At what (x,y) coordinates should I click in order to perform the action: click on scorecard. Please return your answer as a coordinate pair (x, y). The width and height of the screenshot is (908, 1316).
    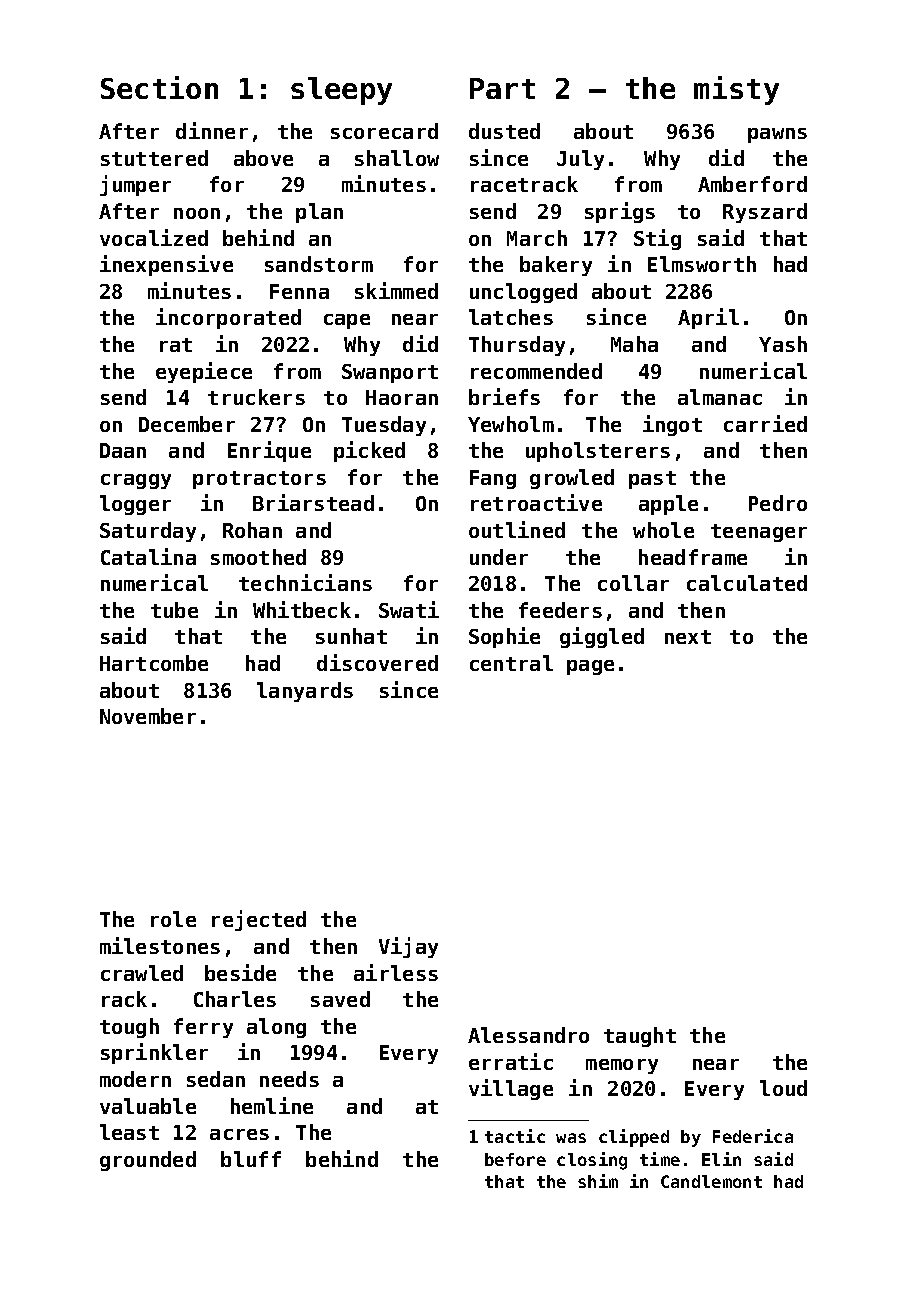
    Looking at the image, I should click on (384, 131).
